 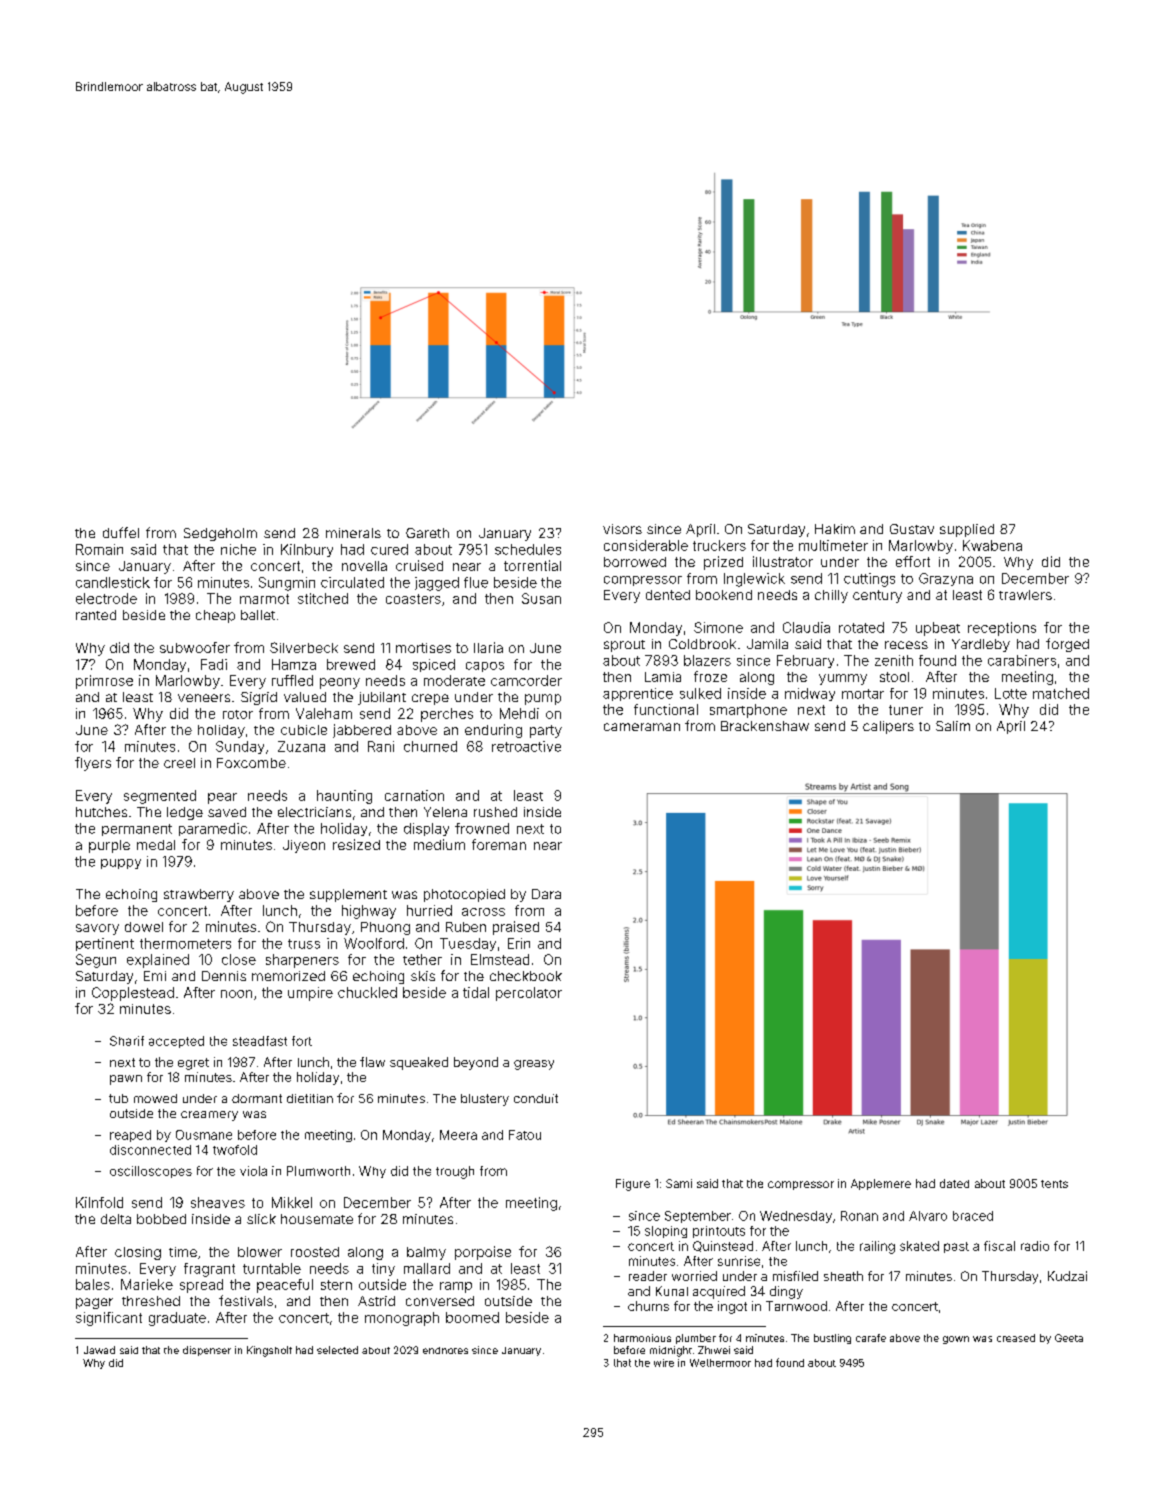 What do you see at coordinates (488, 647) in the document?
I see `Ilaria` at bounding box center [488, 647].
